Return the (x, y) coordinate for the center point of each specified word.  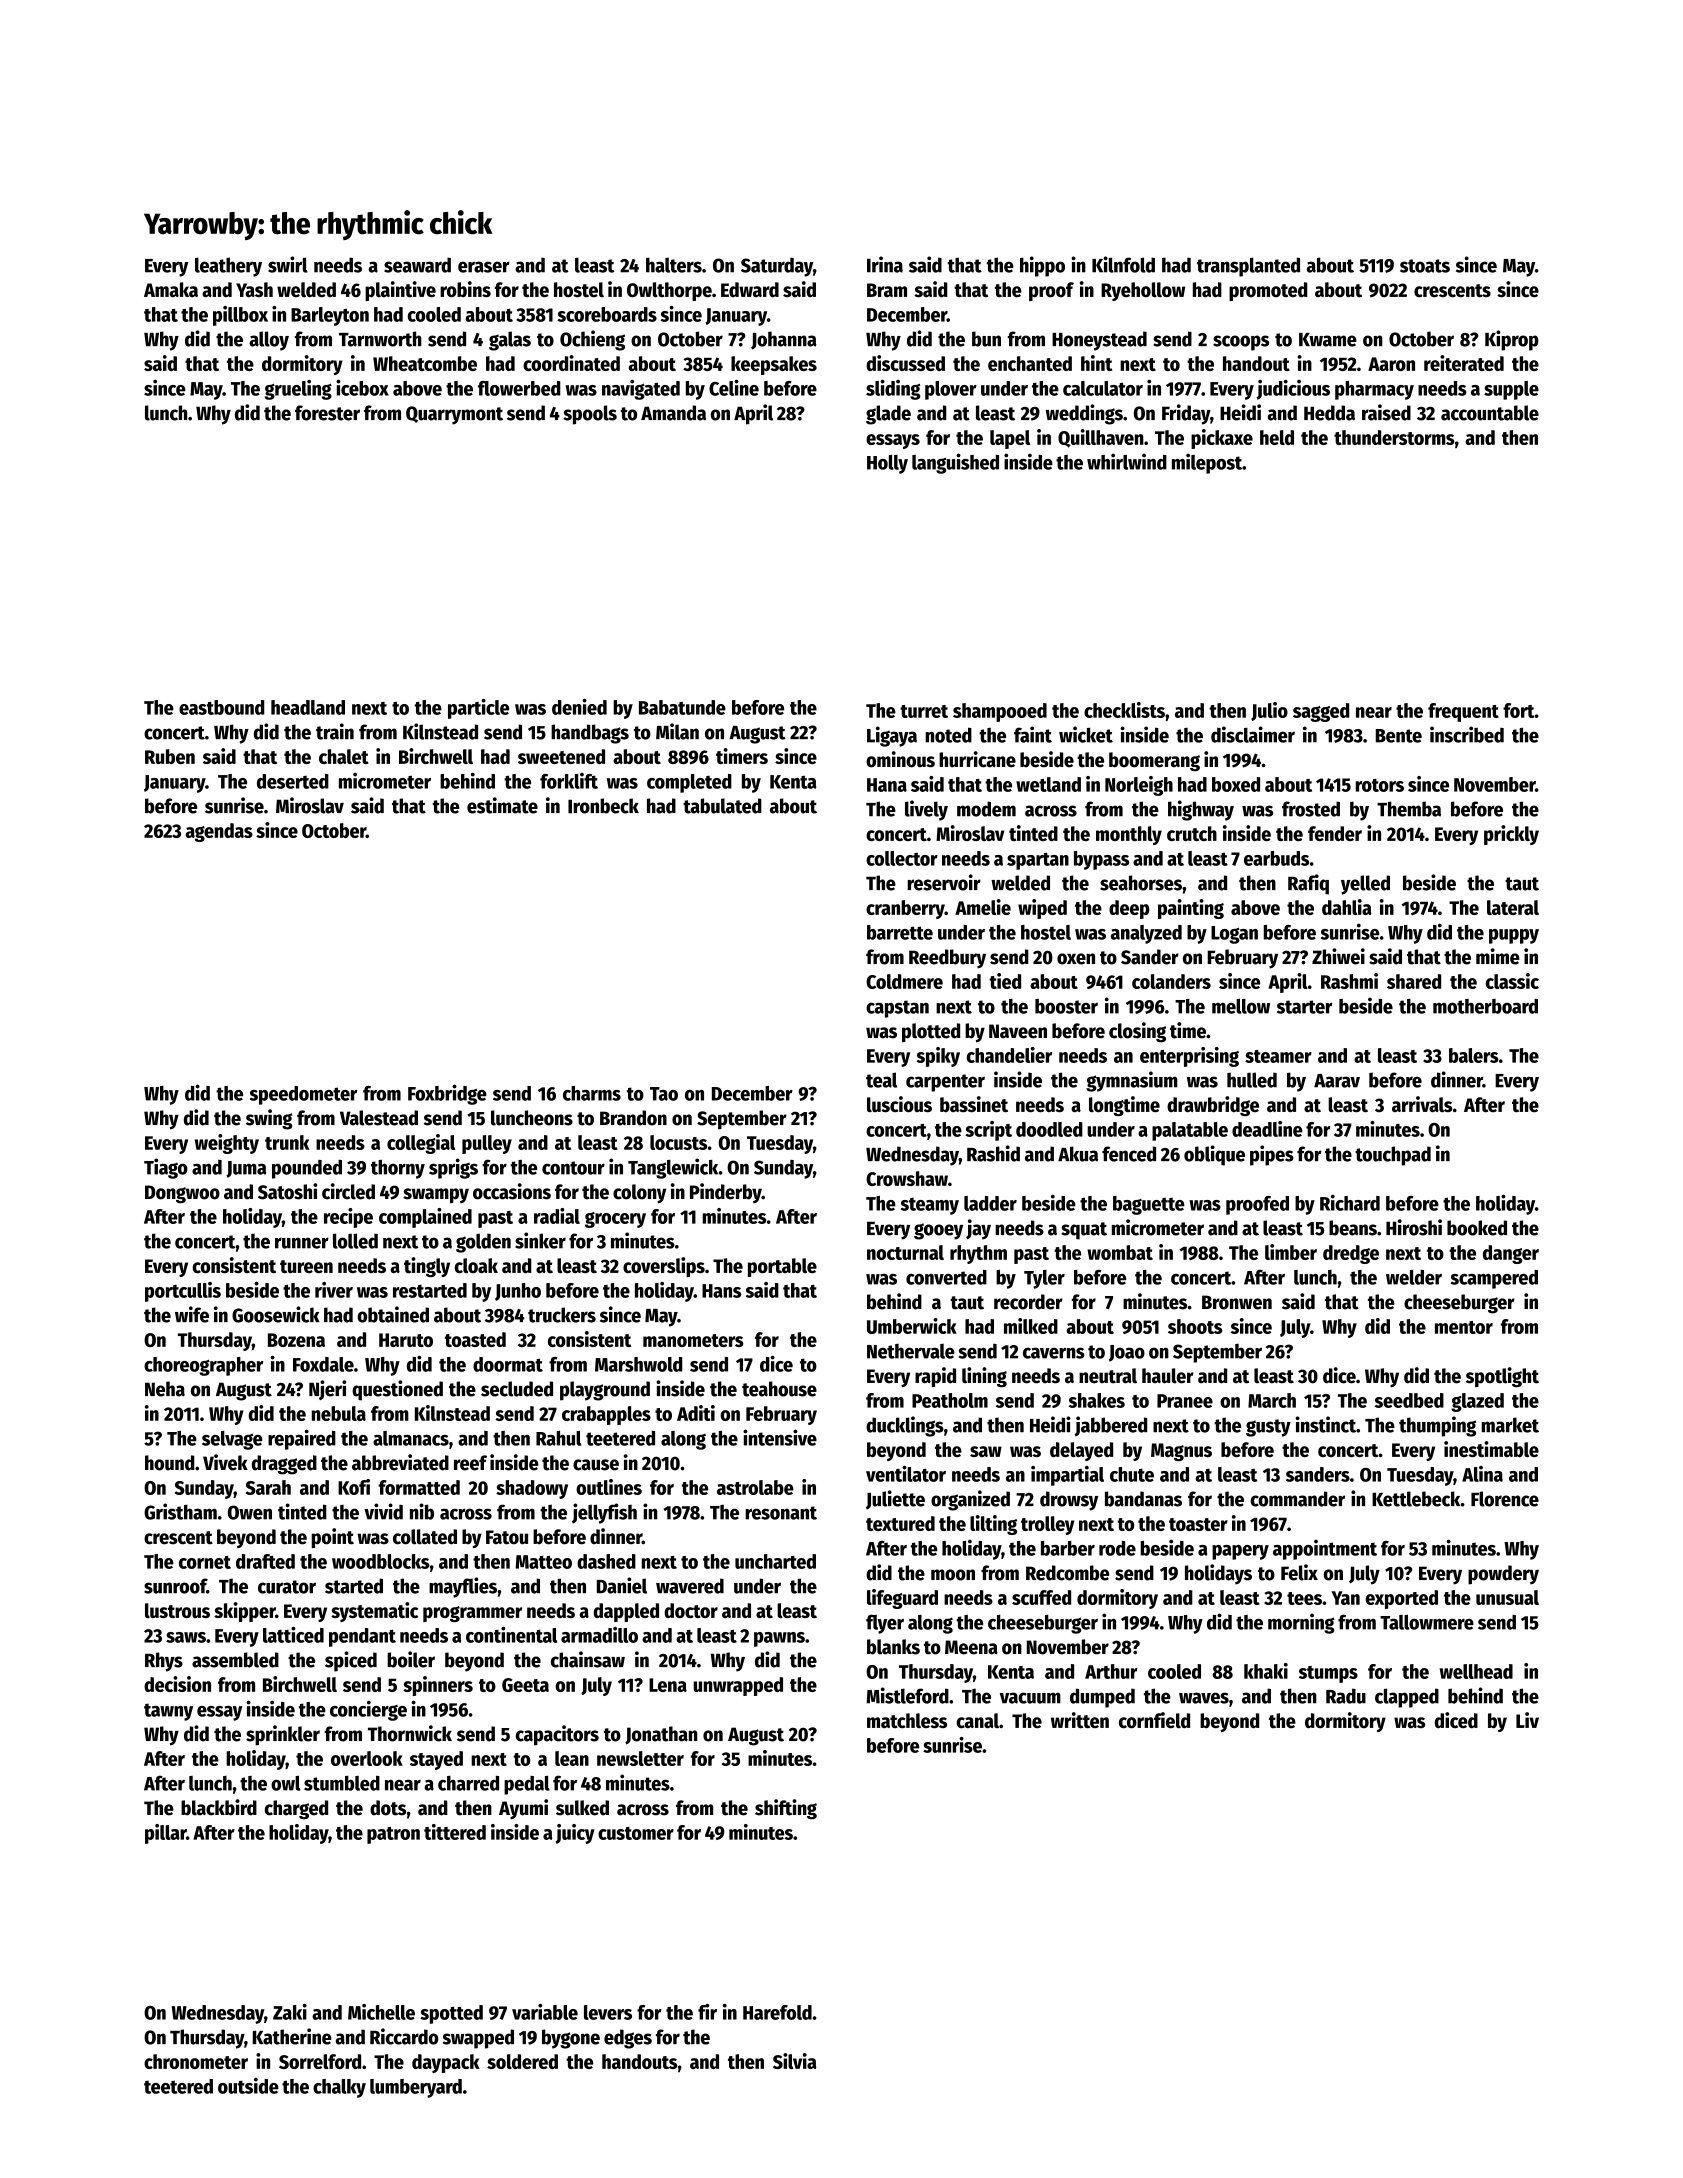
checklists (1124, 710)
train (335, 731)
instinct (1325, 1424)
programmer (472, 1614)
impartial (1067, 1476)
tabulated (722, 806)
